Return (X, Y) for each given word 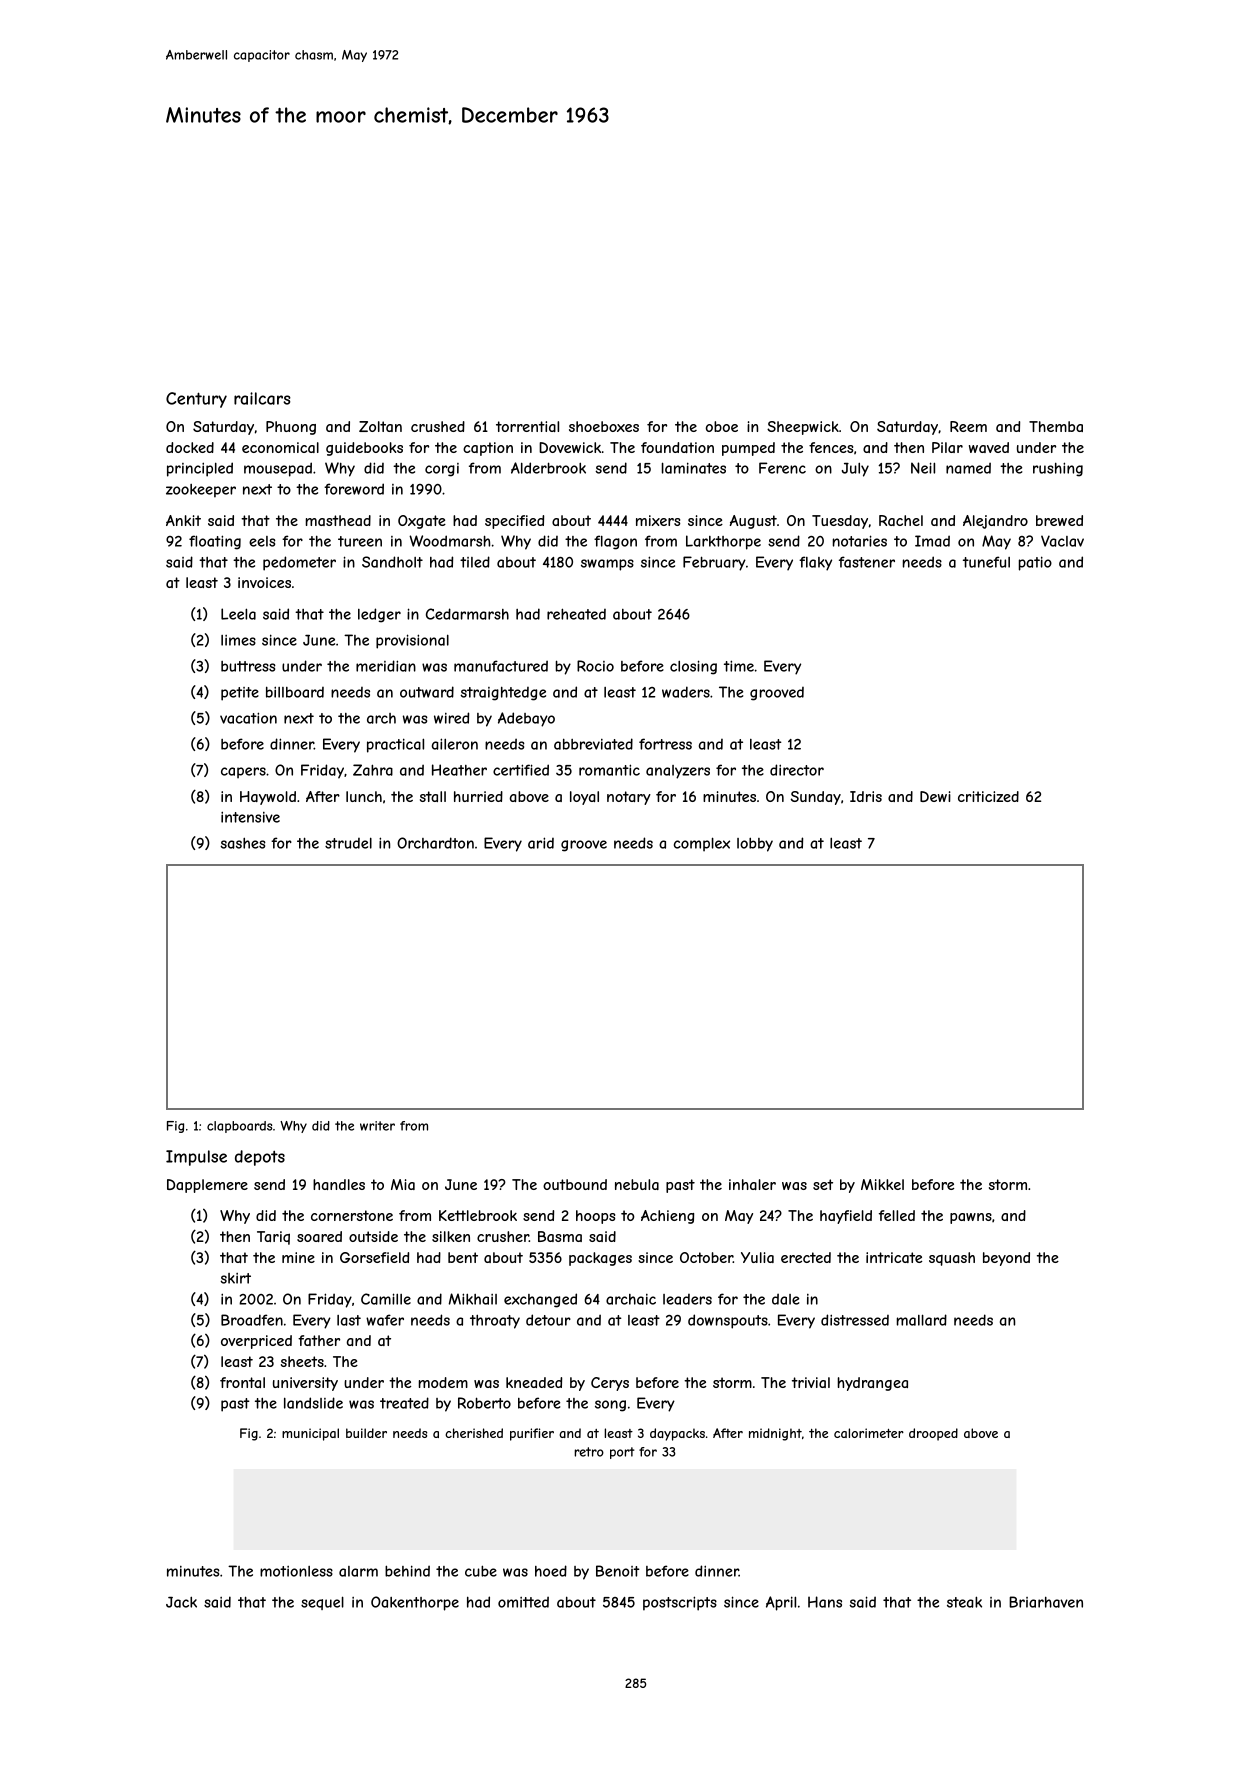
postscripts (680, 1603)
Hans (825, 1602)
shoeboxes (604, 426)
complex (702, 844)
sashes (243, 843)
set (823, 1184)
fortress (665, 744)
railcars (262, 398)
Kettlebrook (478, 1215)
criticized (988, 796)
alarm (358, 1571)
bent (463, 1257)
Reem (968, 426)
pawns (971, 1218)
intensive (250, 817)
